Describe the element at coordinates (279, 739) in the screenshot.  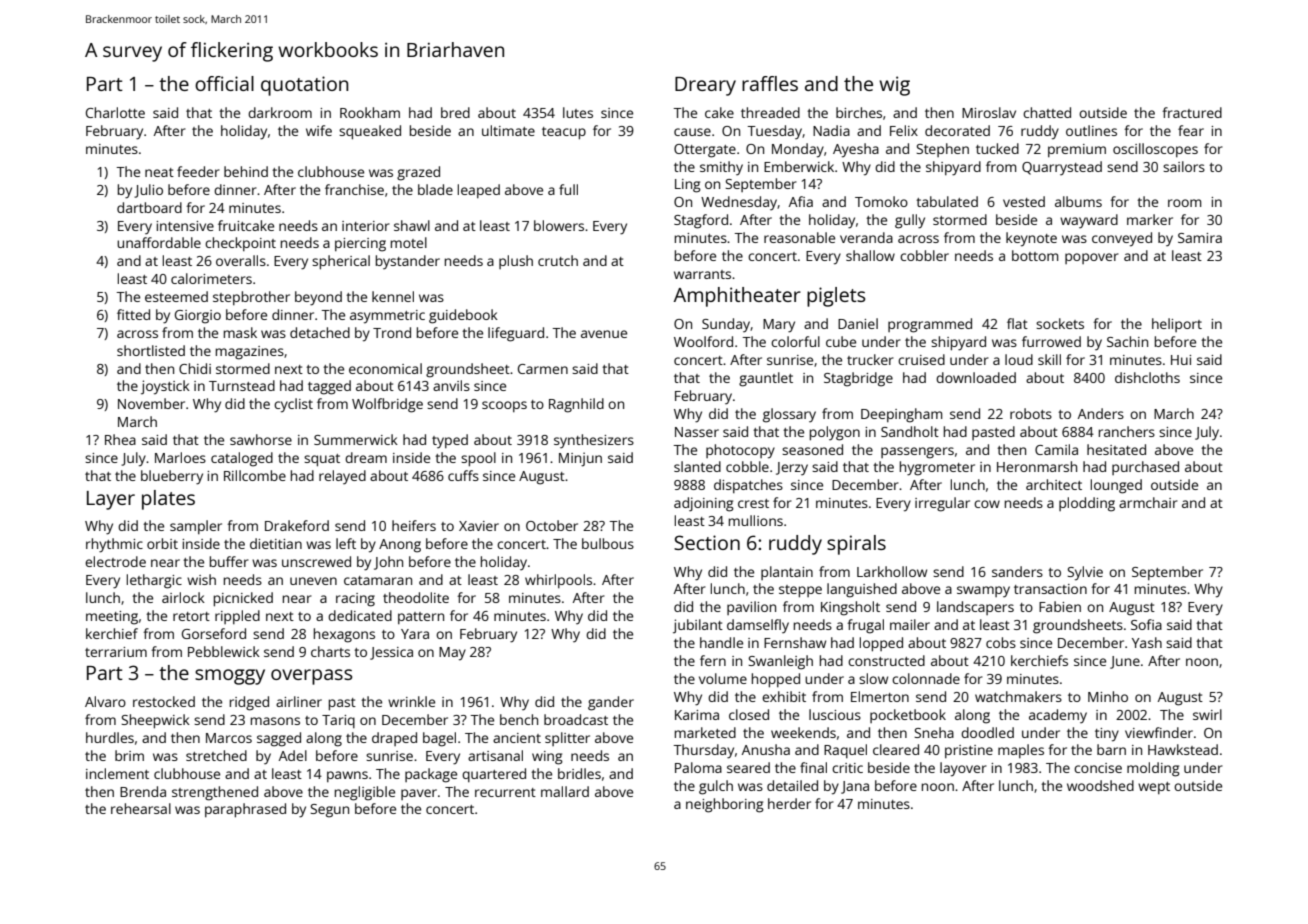
I see `sagged` at that location.
